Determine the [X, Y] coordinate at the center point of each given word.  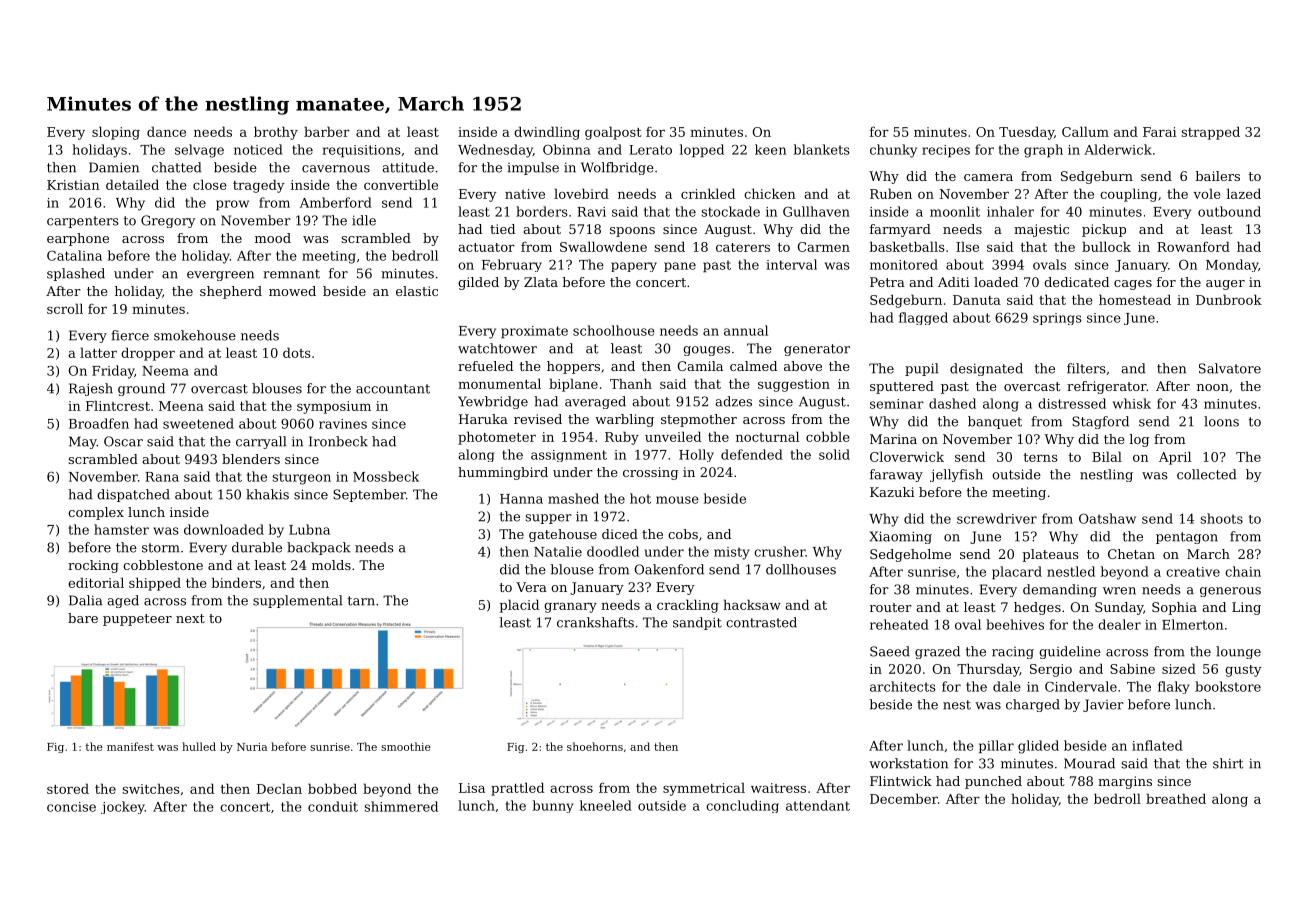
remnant [291, 274]
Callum [1085, 131]
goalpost [613, 133]
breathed [1176, 798]
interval [791, 264]
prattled [517, 789]
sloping [116, 133]
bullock [1106, 246]
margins [1125, 782]
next [190, 618]
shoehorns [595, 746]
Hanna [521, 499]
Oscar [123, 441]
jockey [123, 807]
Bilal [1107, 456]
